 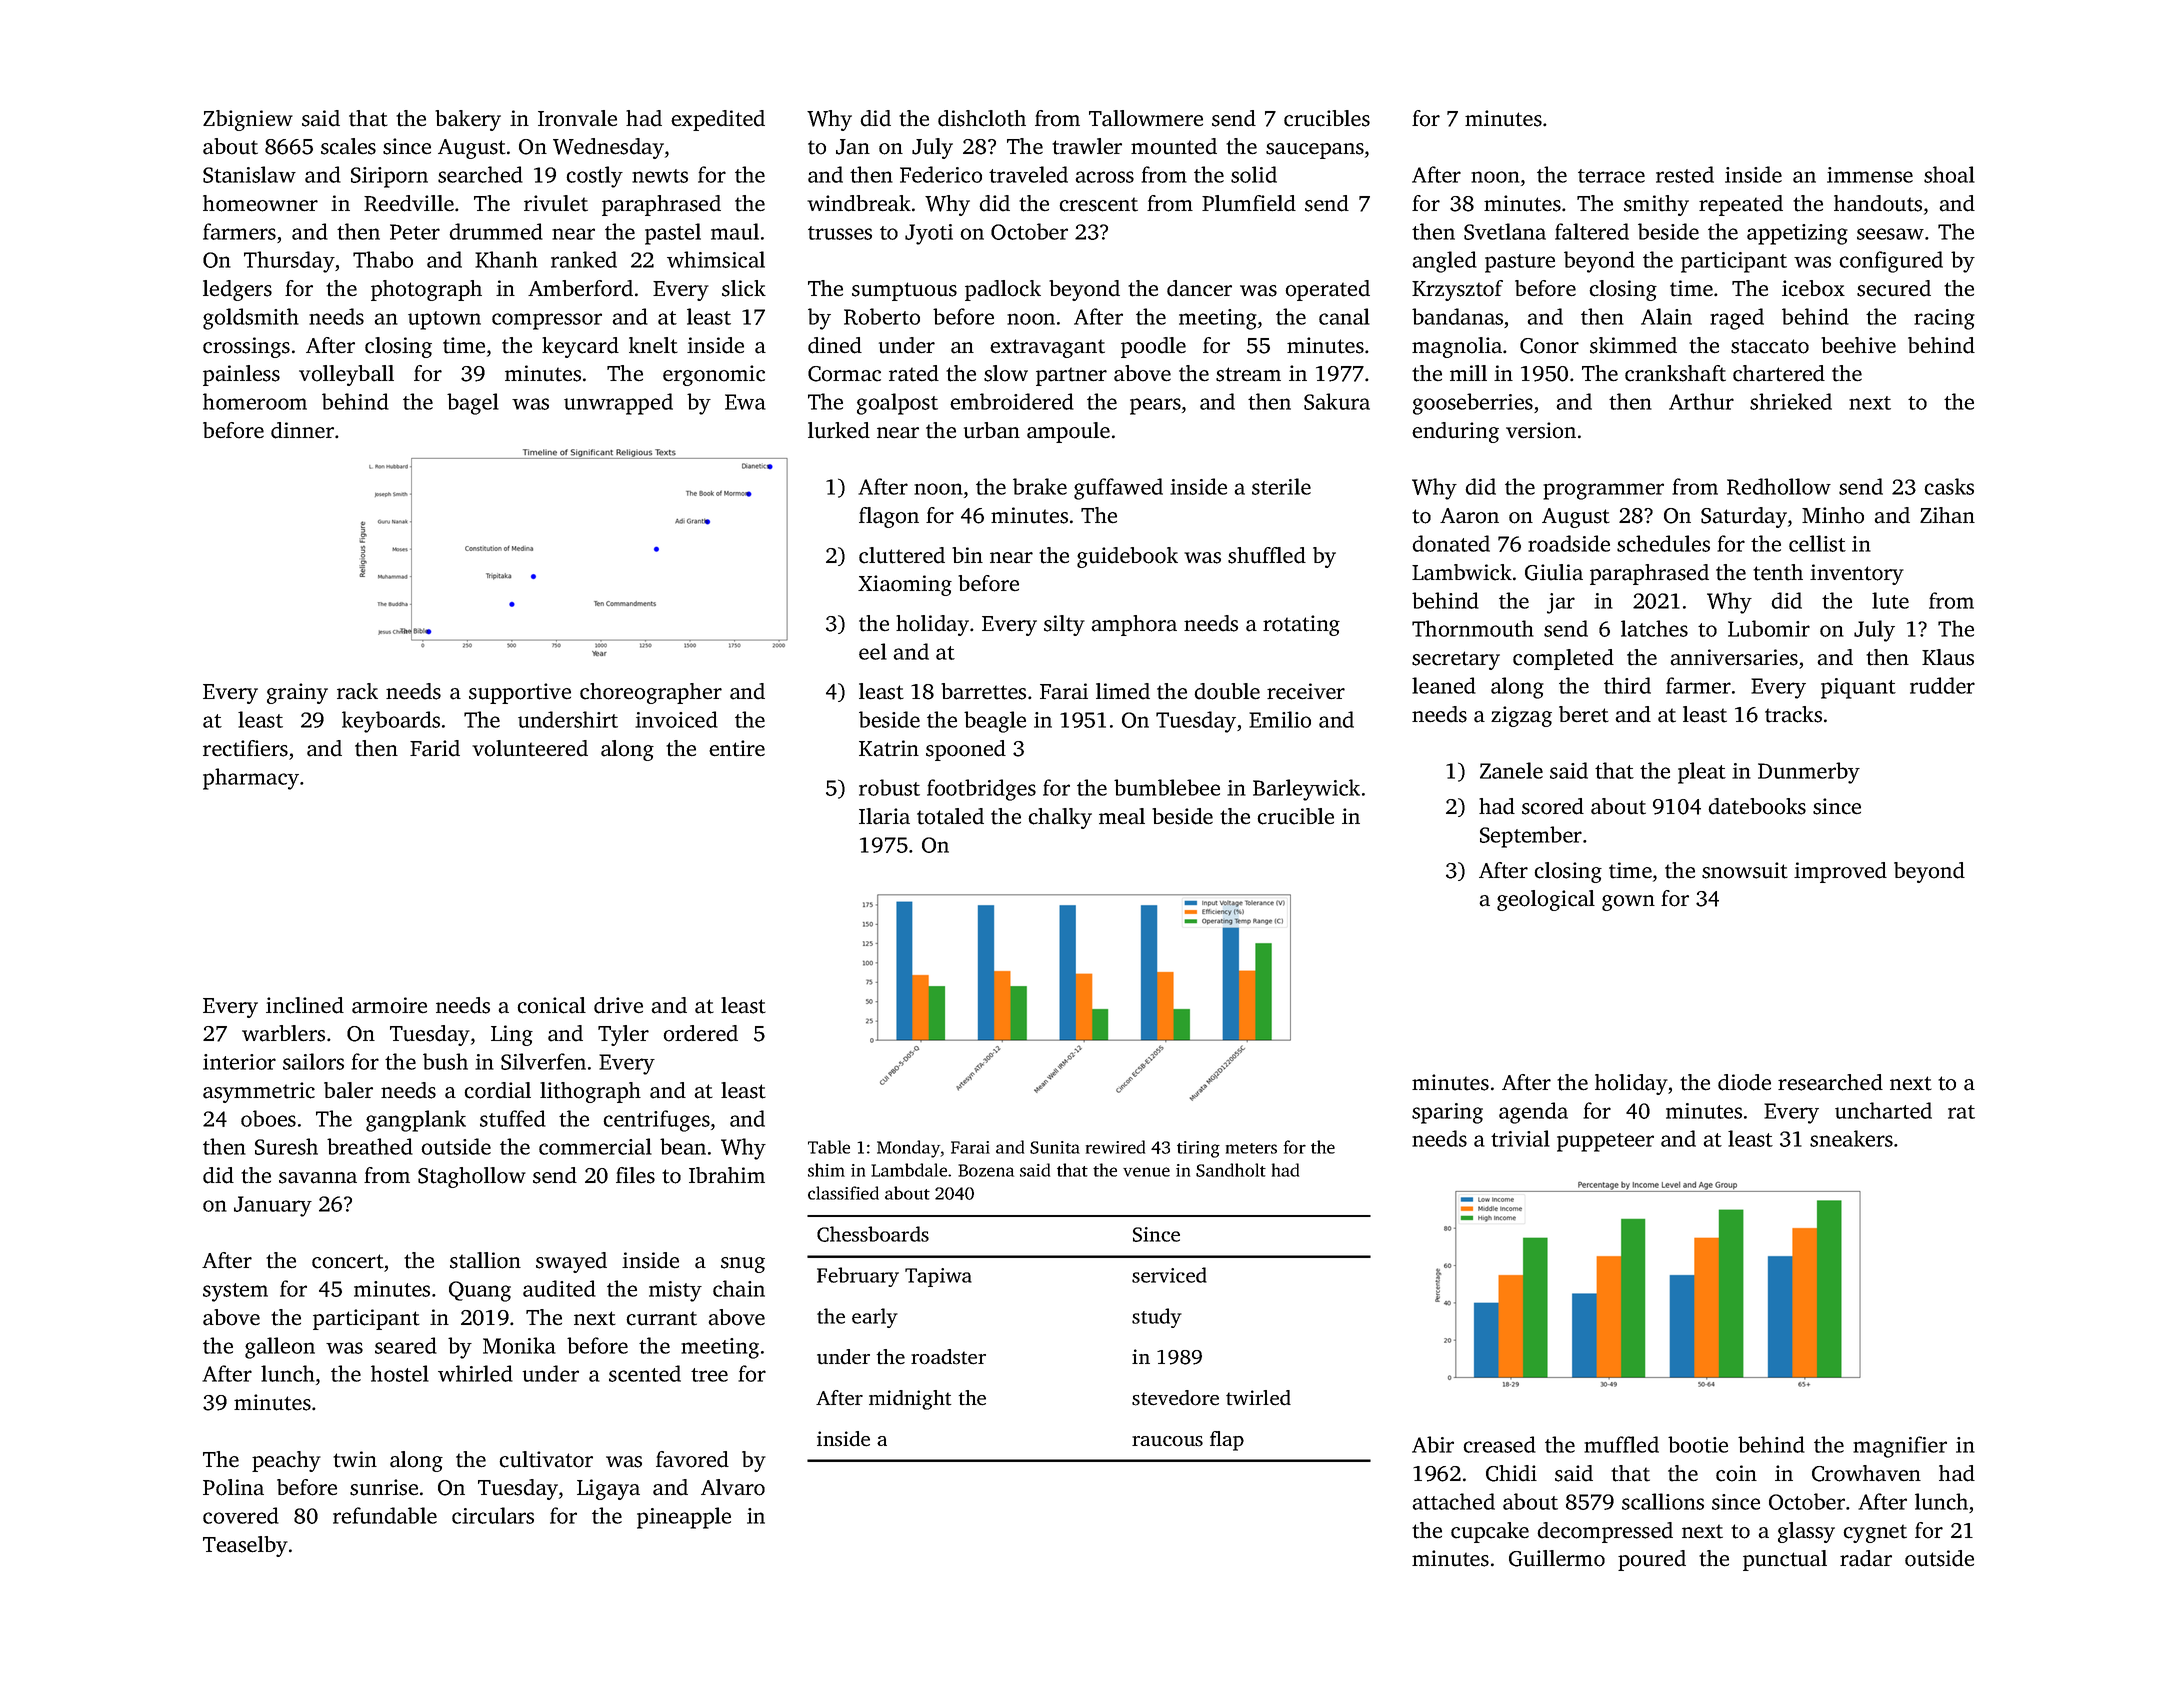 I want to click on snowsuit, so click(x=1745, y=870).
